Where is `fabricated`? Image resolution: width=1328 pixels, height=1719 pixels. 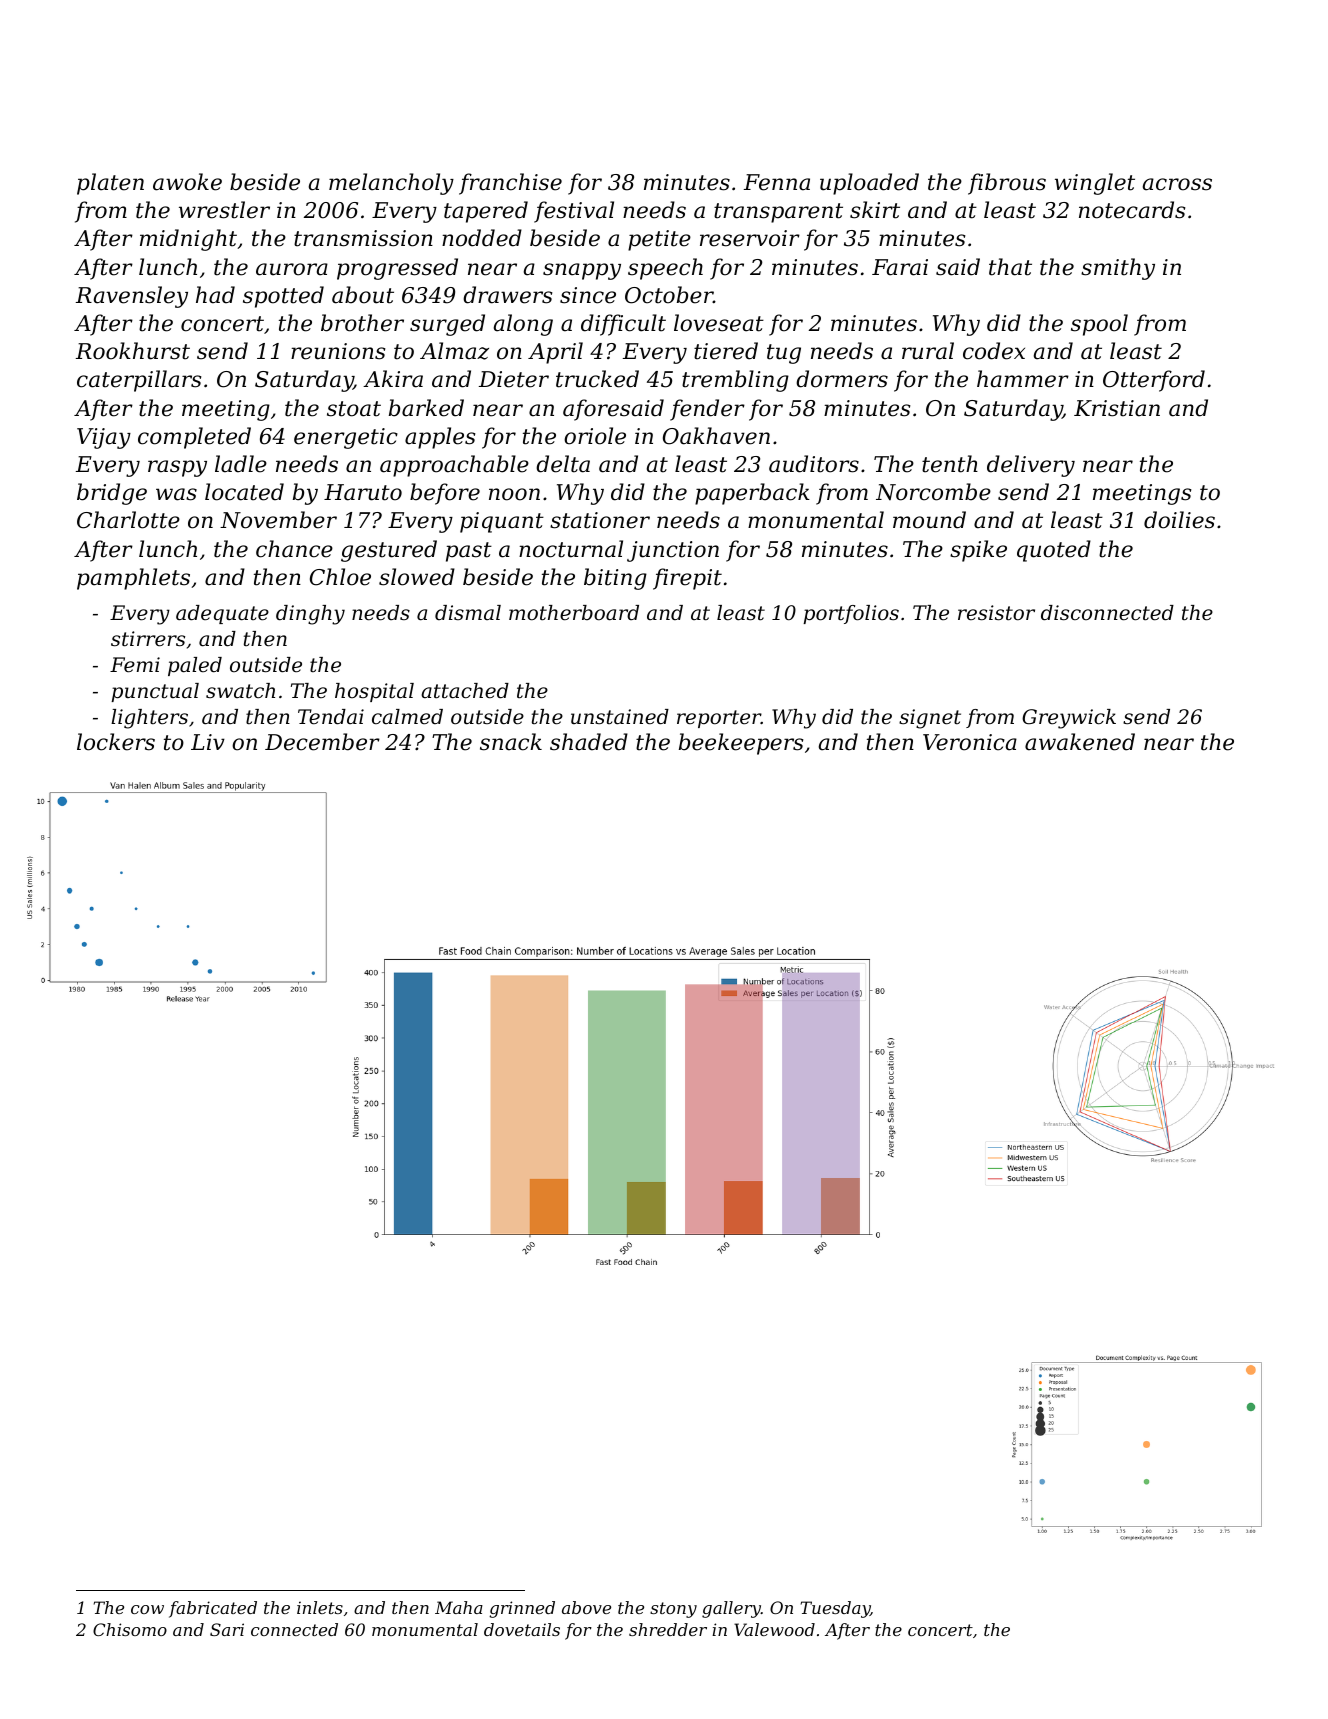 fabricated is located at coordinates (213, 1609).
